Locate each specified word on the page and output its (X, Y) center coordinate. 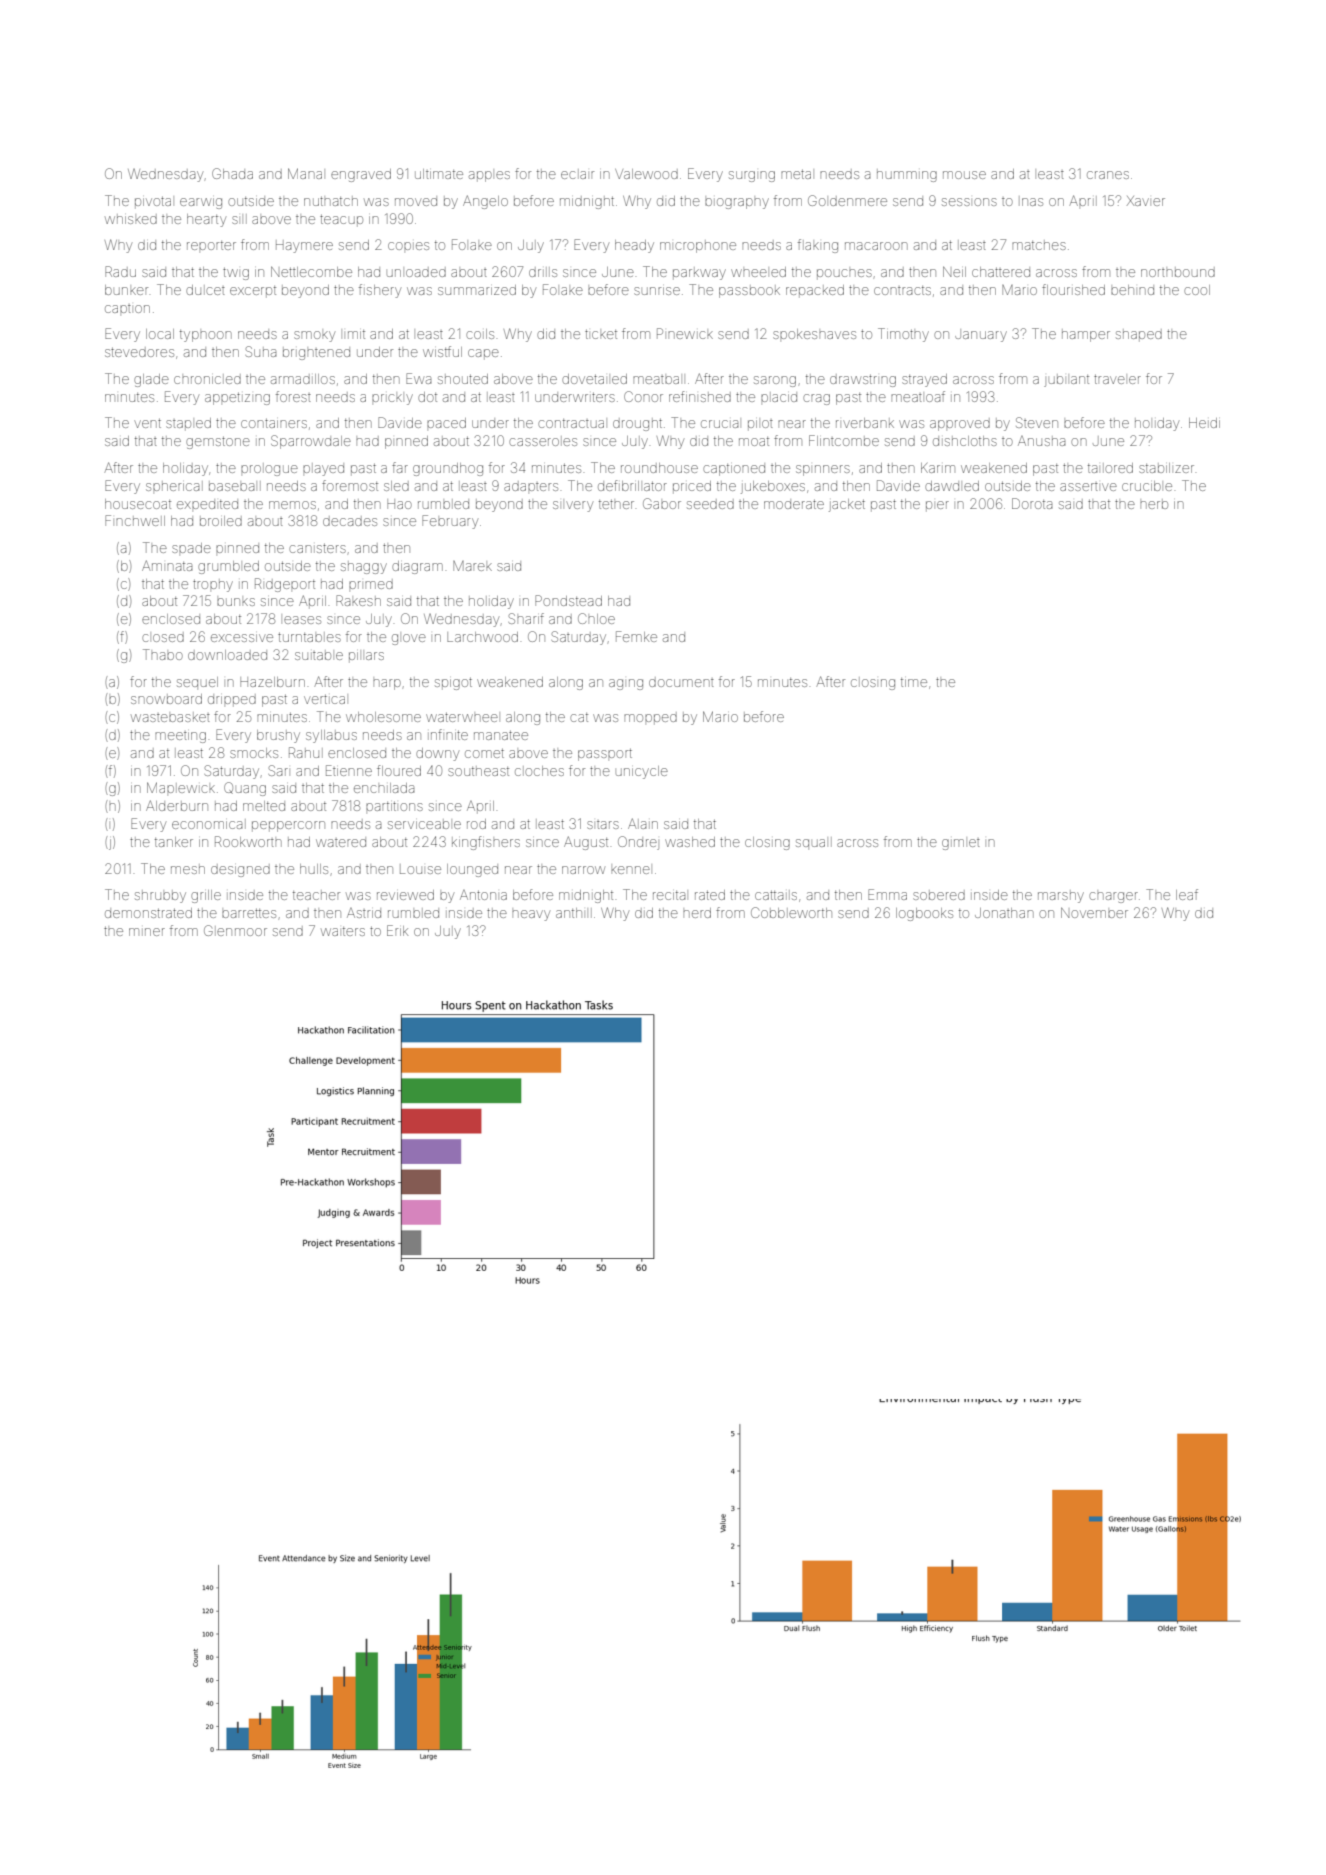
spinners (823, 470)
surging (752, 176)
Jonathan (1004, 913)
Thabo (163, 654)
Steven (1037, 422)
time (914, 682)
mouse (964, 175)
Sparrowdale (311, 442)
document (681, 682)
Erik (397, 930)
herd (697, 913)
